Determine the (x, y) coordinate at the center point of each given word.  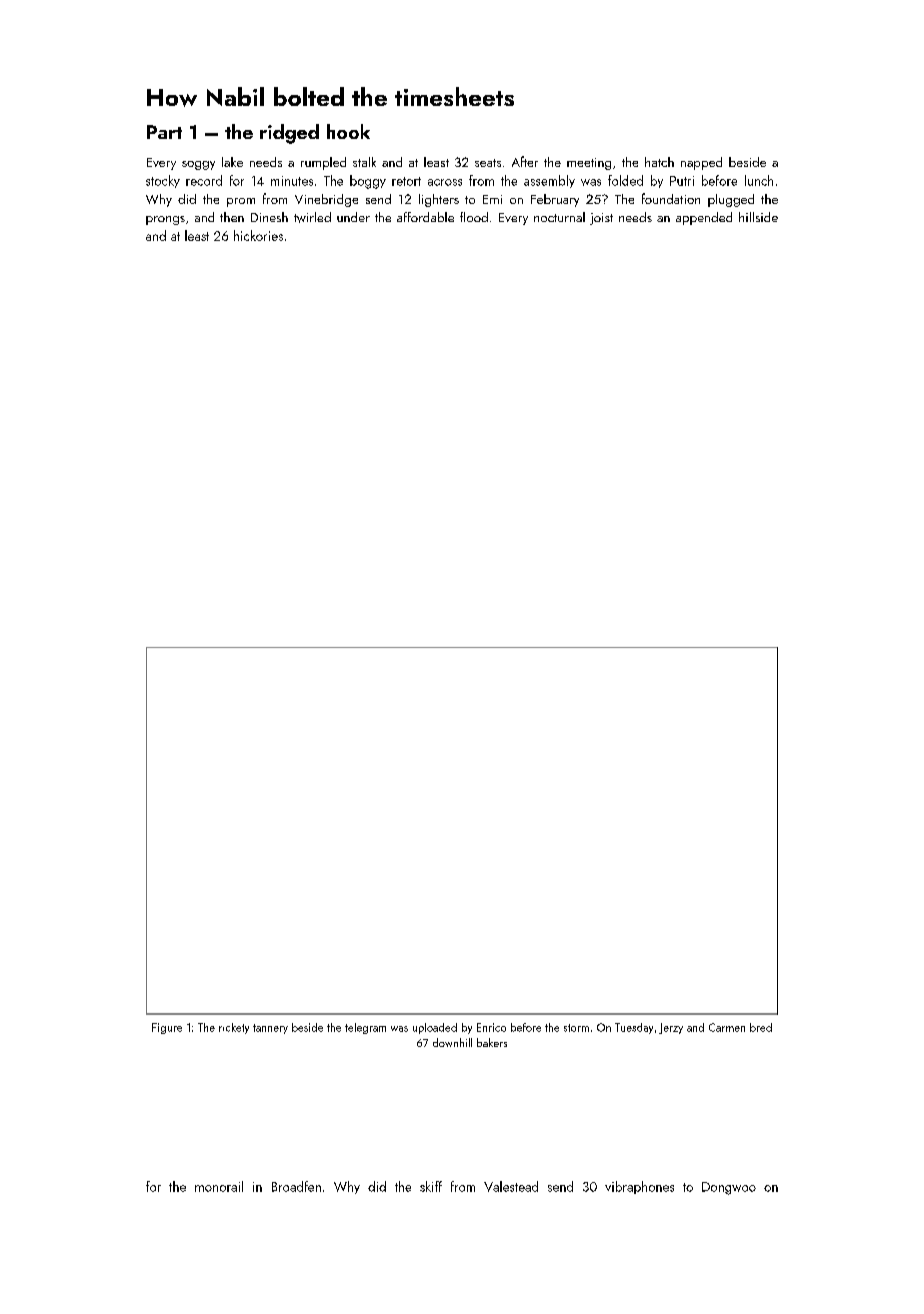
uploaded (435, 1028)
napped (701, 163)
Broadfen (296, 1186)
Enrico (491, 1027)
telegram (365, 1028)
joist (601, 219)
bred (761, 1027)
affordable (425, 217)
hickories (258, 235)
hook (348, 131)
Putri (682, 181)
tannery (270, 1029)
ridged (289, 134)
